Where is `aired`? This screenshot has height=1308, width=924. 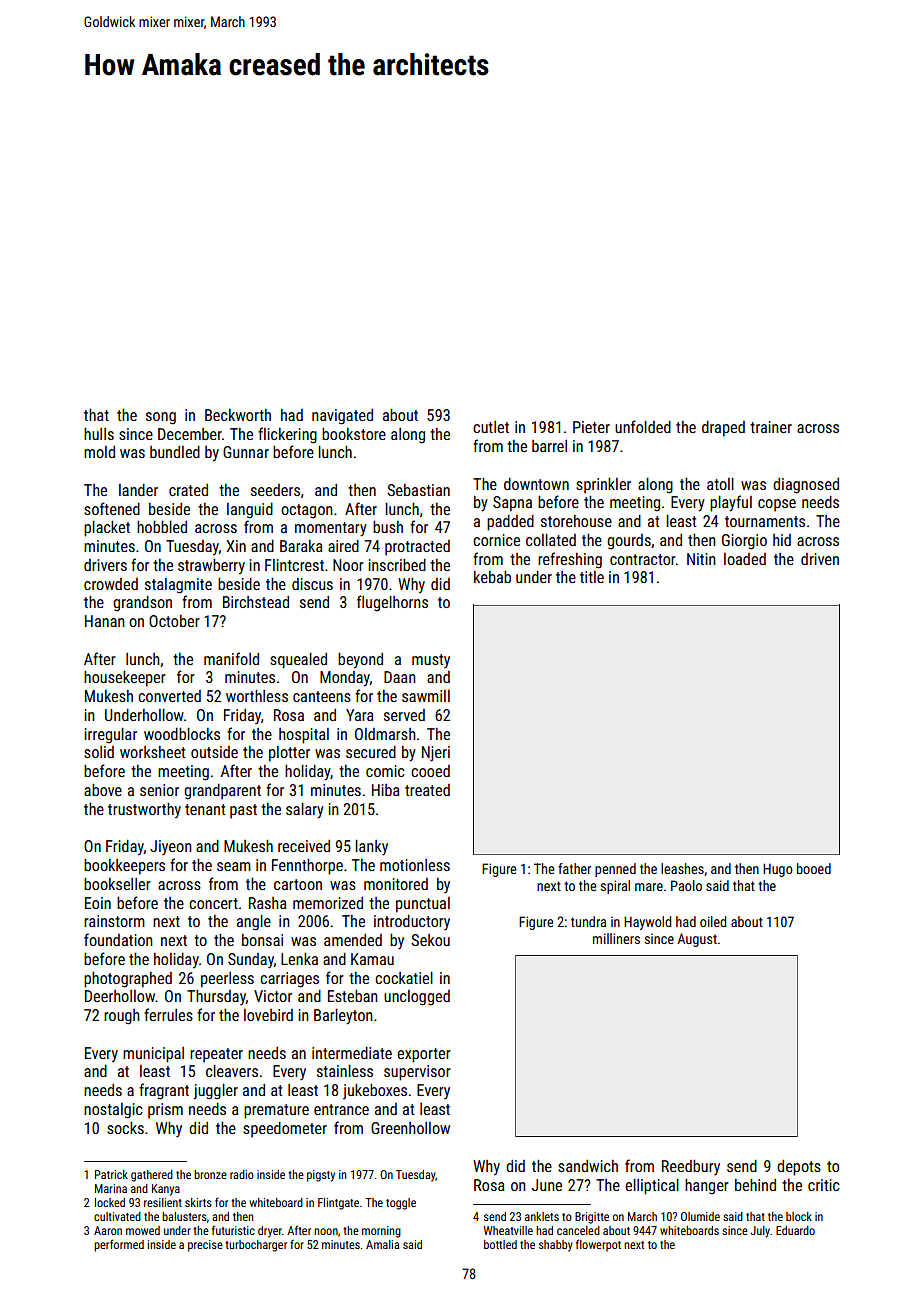 aired is located at coordinates (343, 546).
